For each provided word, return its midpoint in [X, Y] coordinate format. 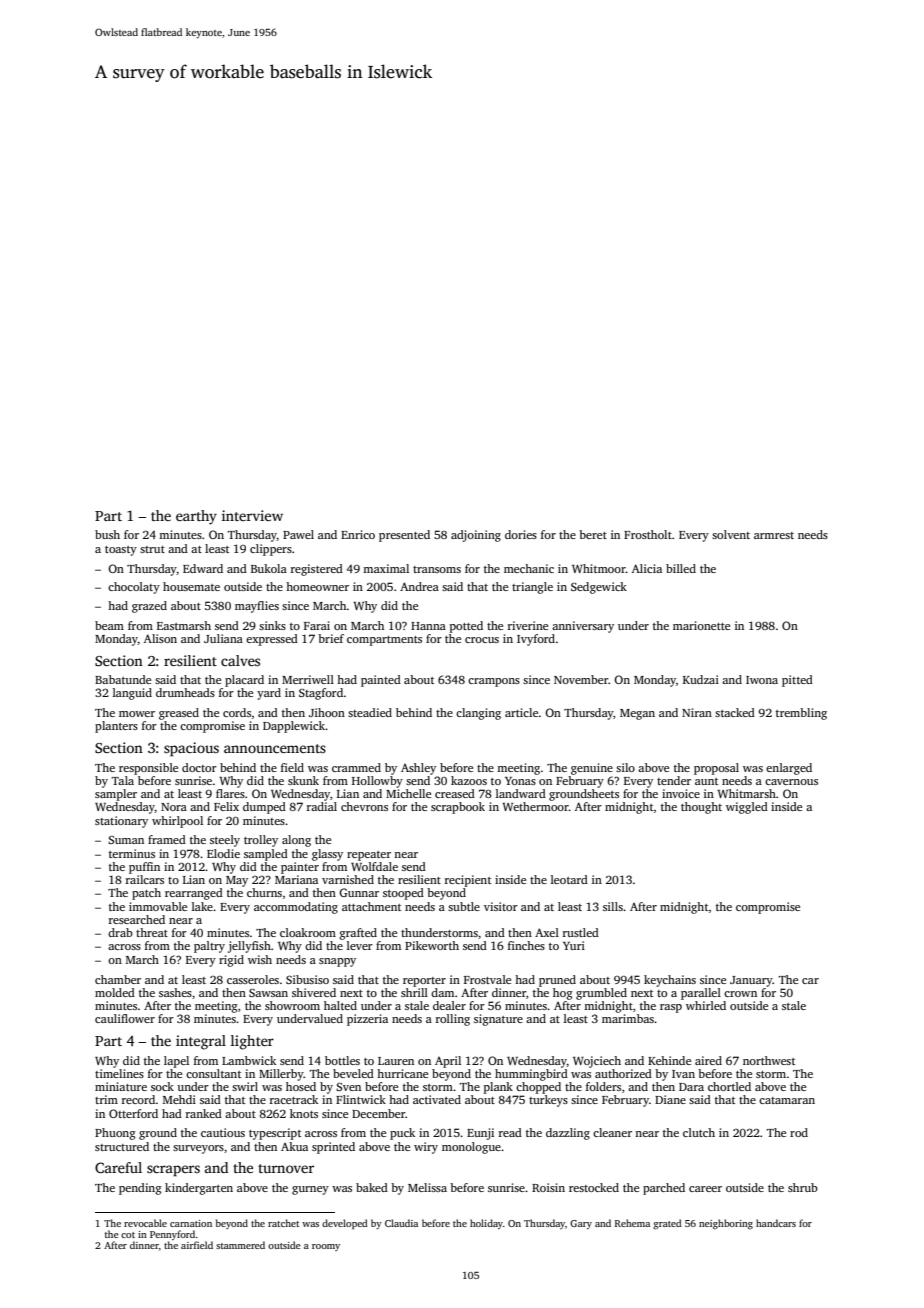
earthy [196, 517]
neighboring [726, 1224]
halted [340, 1005]
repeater [369, 856]
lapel [176, 1062]
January [751, 981]
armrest [774, 535]
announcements [275, 748]
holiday [486, 1224]
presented [404, 536]
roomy [326, 1247]
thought [701, 808]
